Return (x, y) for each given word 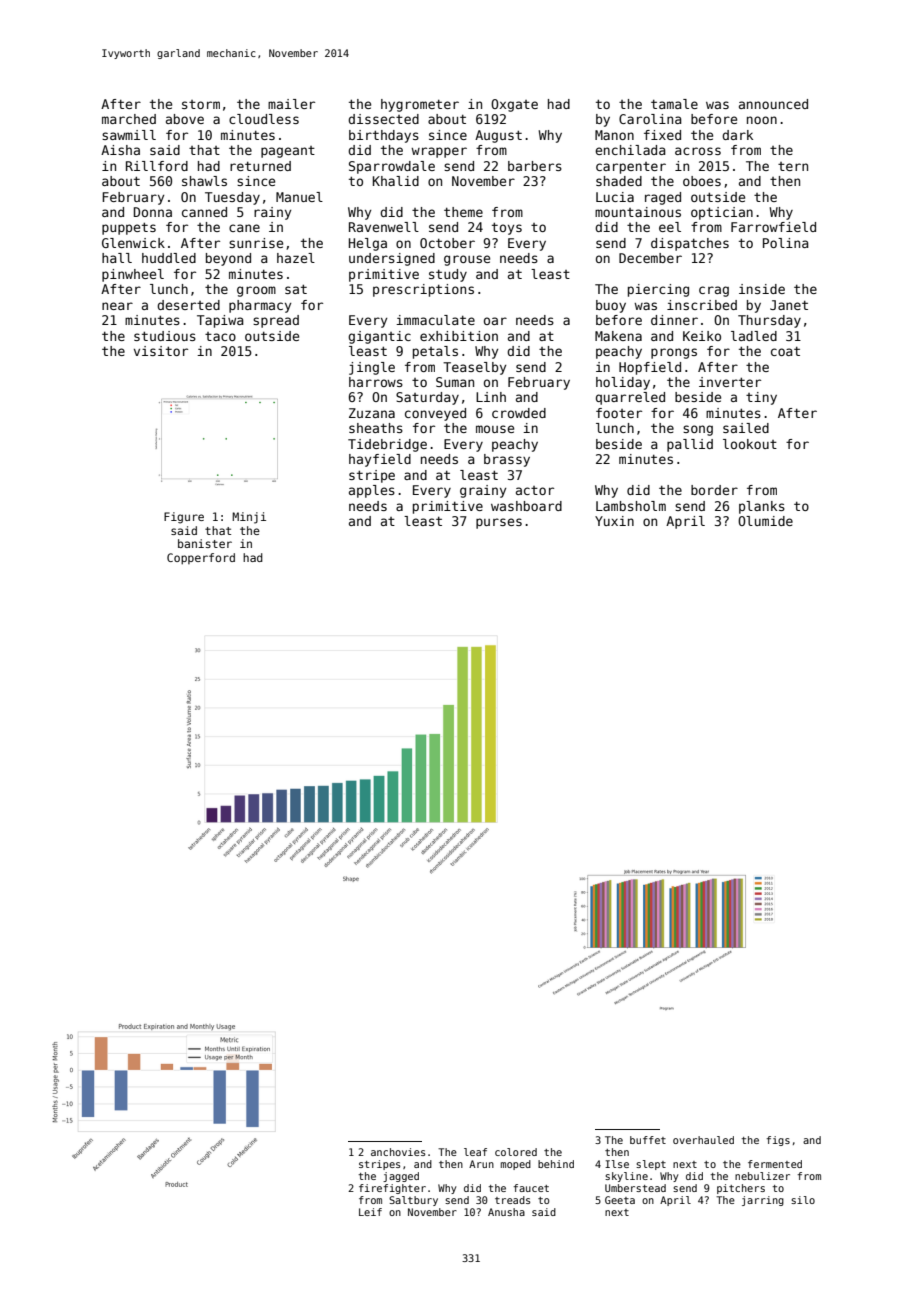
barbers (535, 166)
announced (773, 104)
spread (276, 321)
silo (803, 1200)
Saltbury (413, 1201)
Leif (370, 1212)
